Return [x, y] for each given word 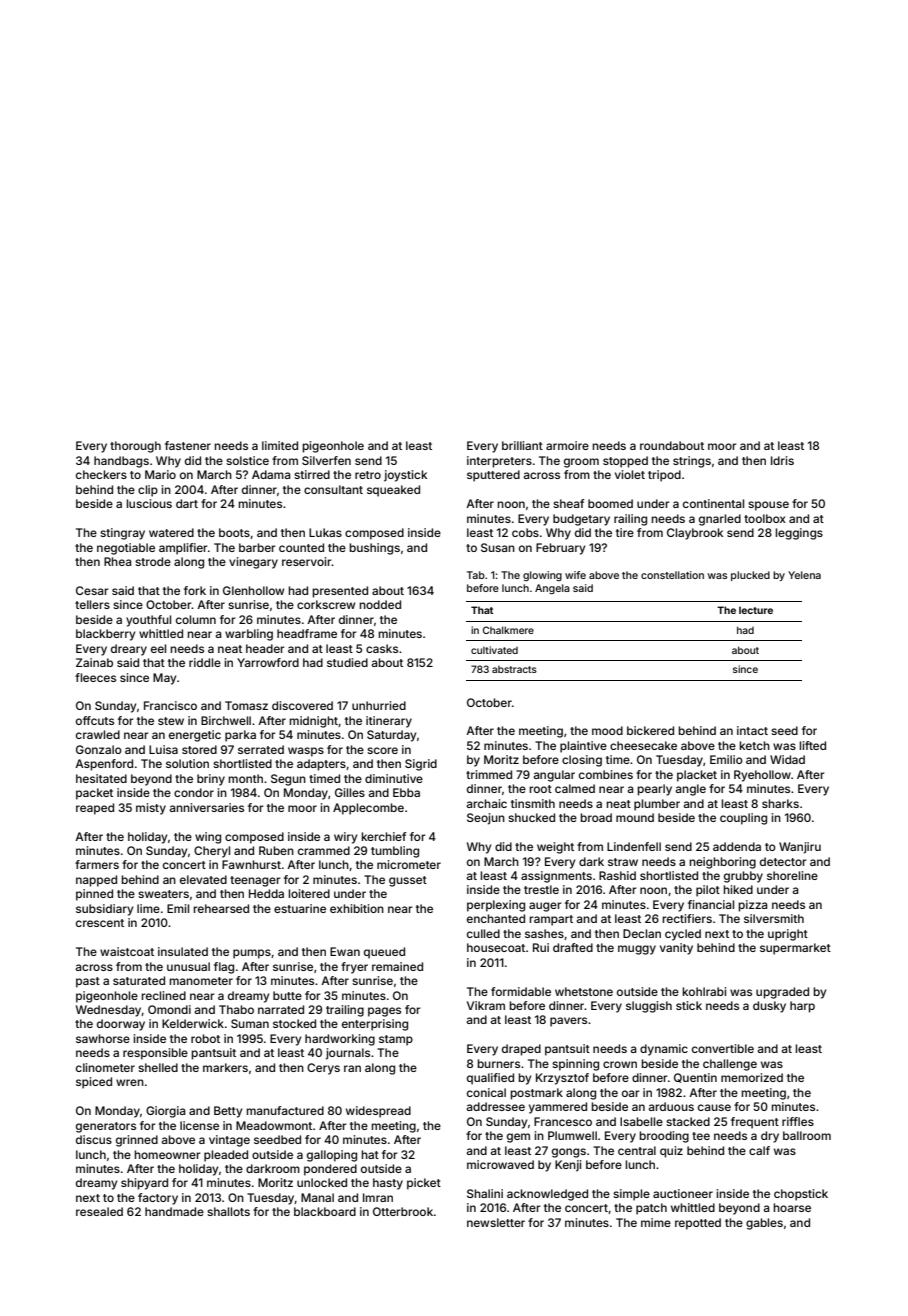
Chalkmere [508, 630]
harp [802, 1007]
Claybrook [695, 534]
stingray [122, 534]
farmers [97, 864]
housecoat [496, 947]
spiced [94, 1083]
